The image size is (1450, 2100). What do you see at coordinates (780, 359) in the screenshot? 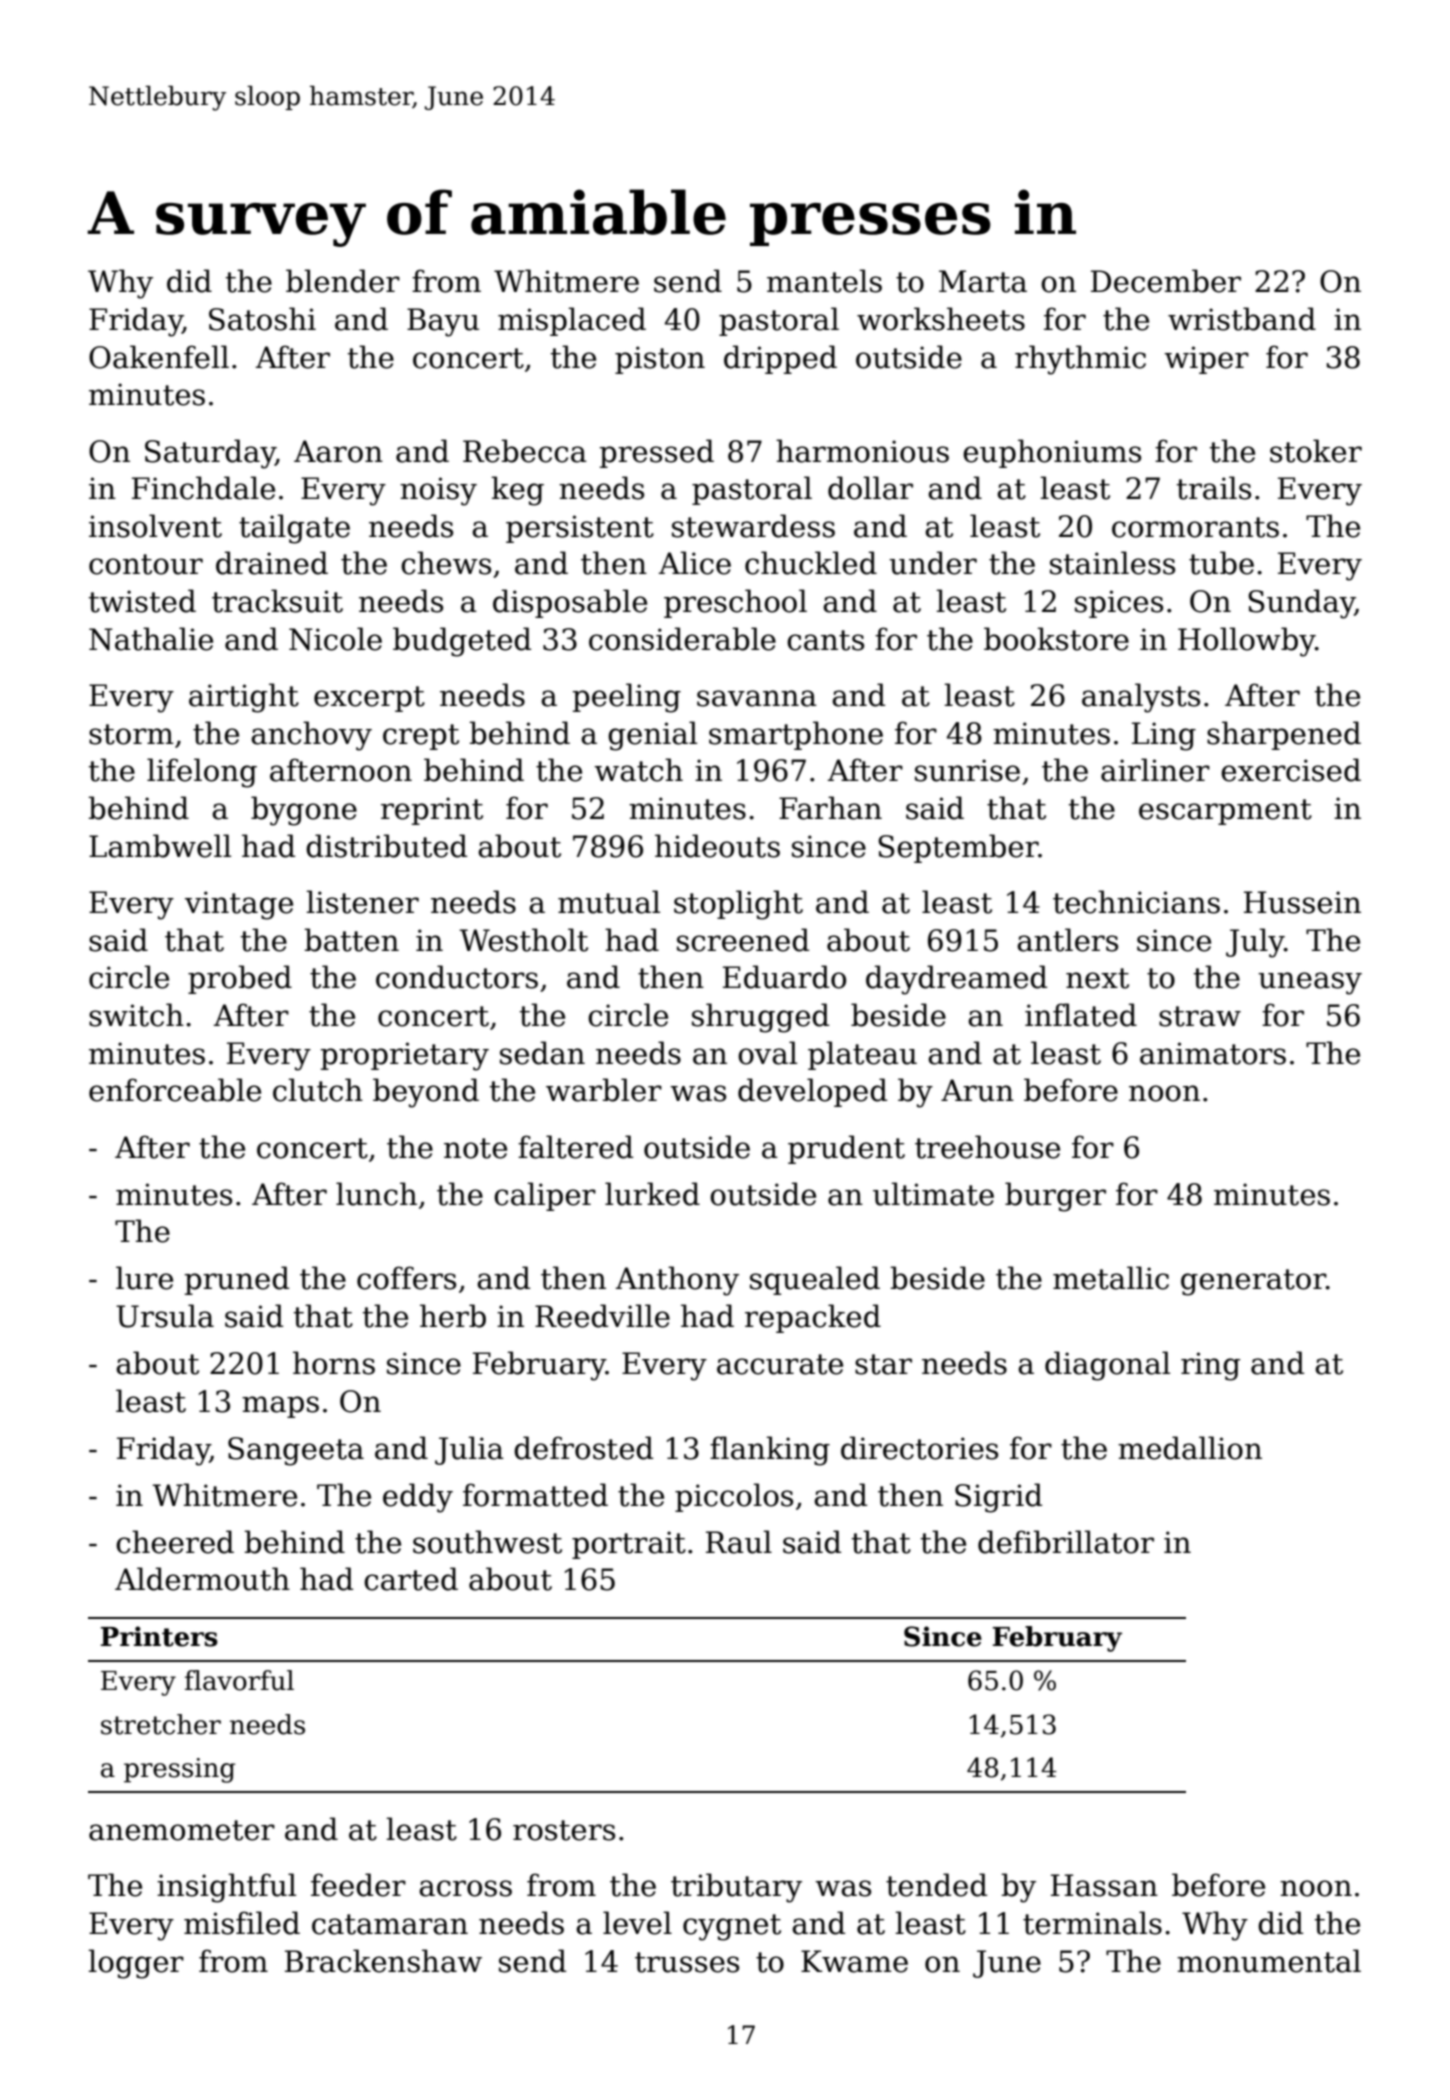
I see `dripped` at bounding box center [780, 359].
